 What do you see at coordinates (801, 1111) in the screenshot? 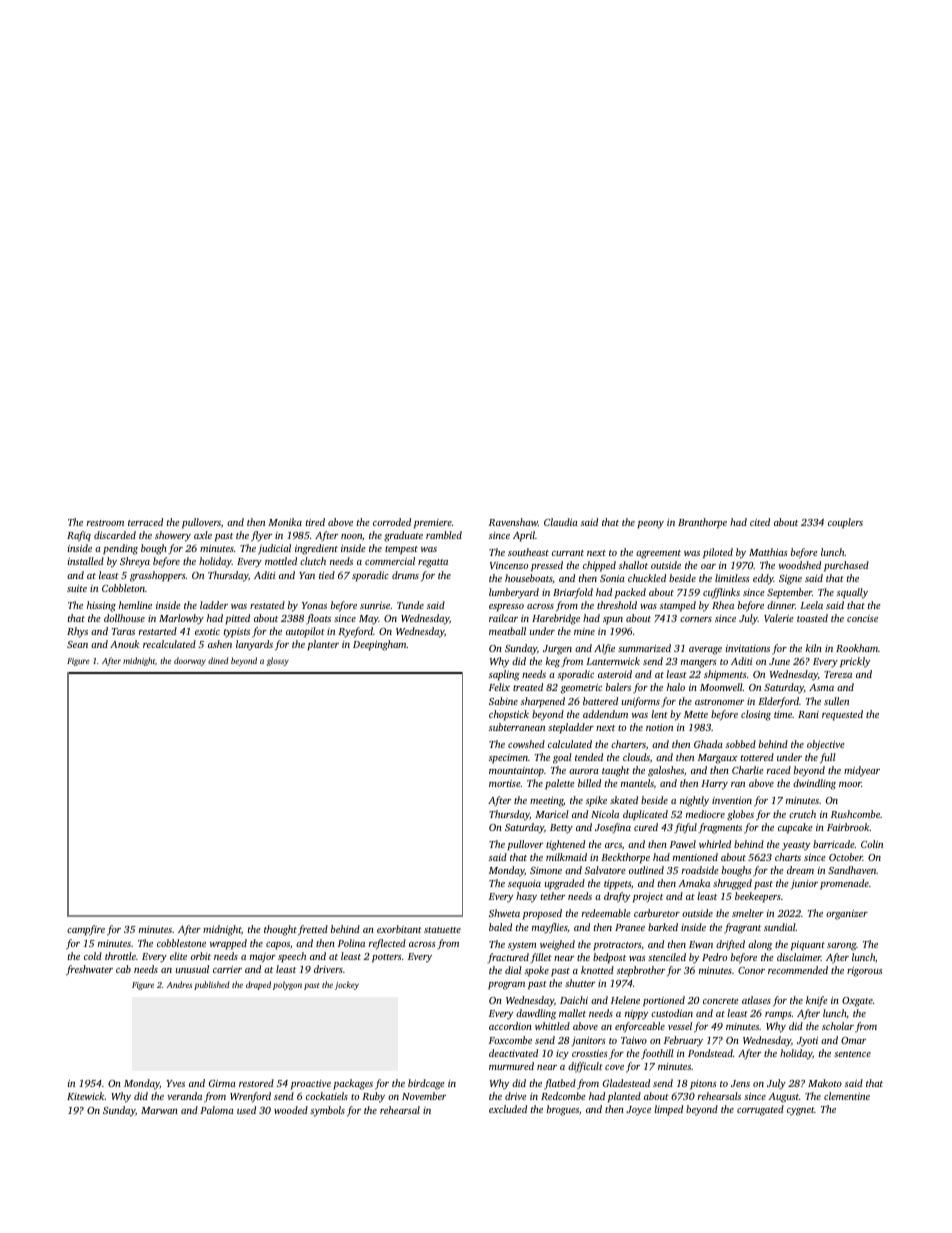
I see `cygnet` at bounding box center [801, 1111].
